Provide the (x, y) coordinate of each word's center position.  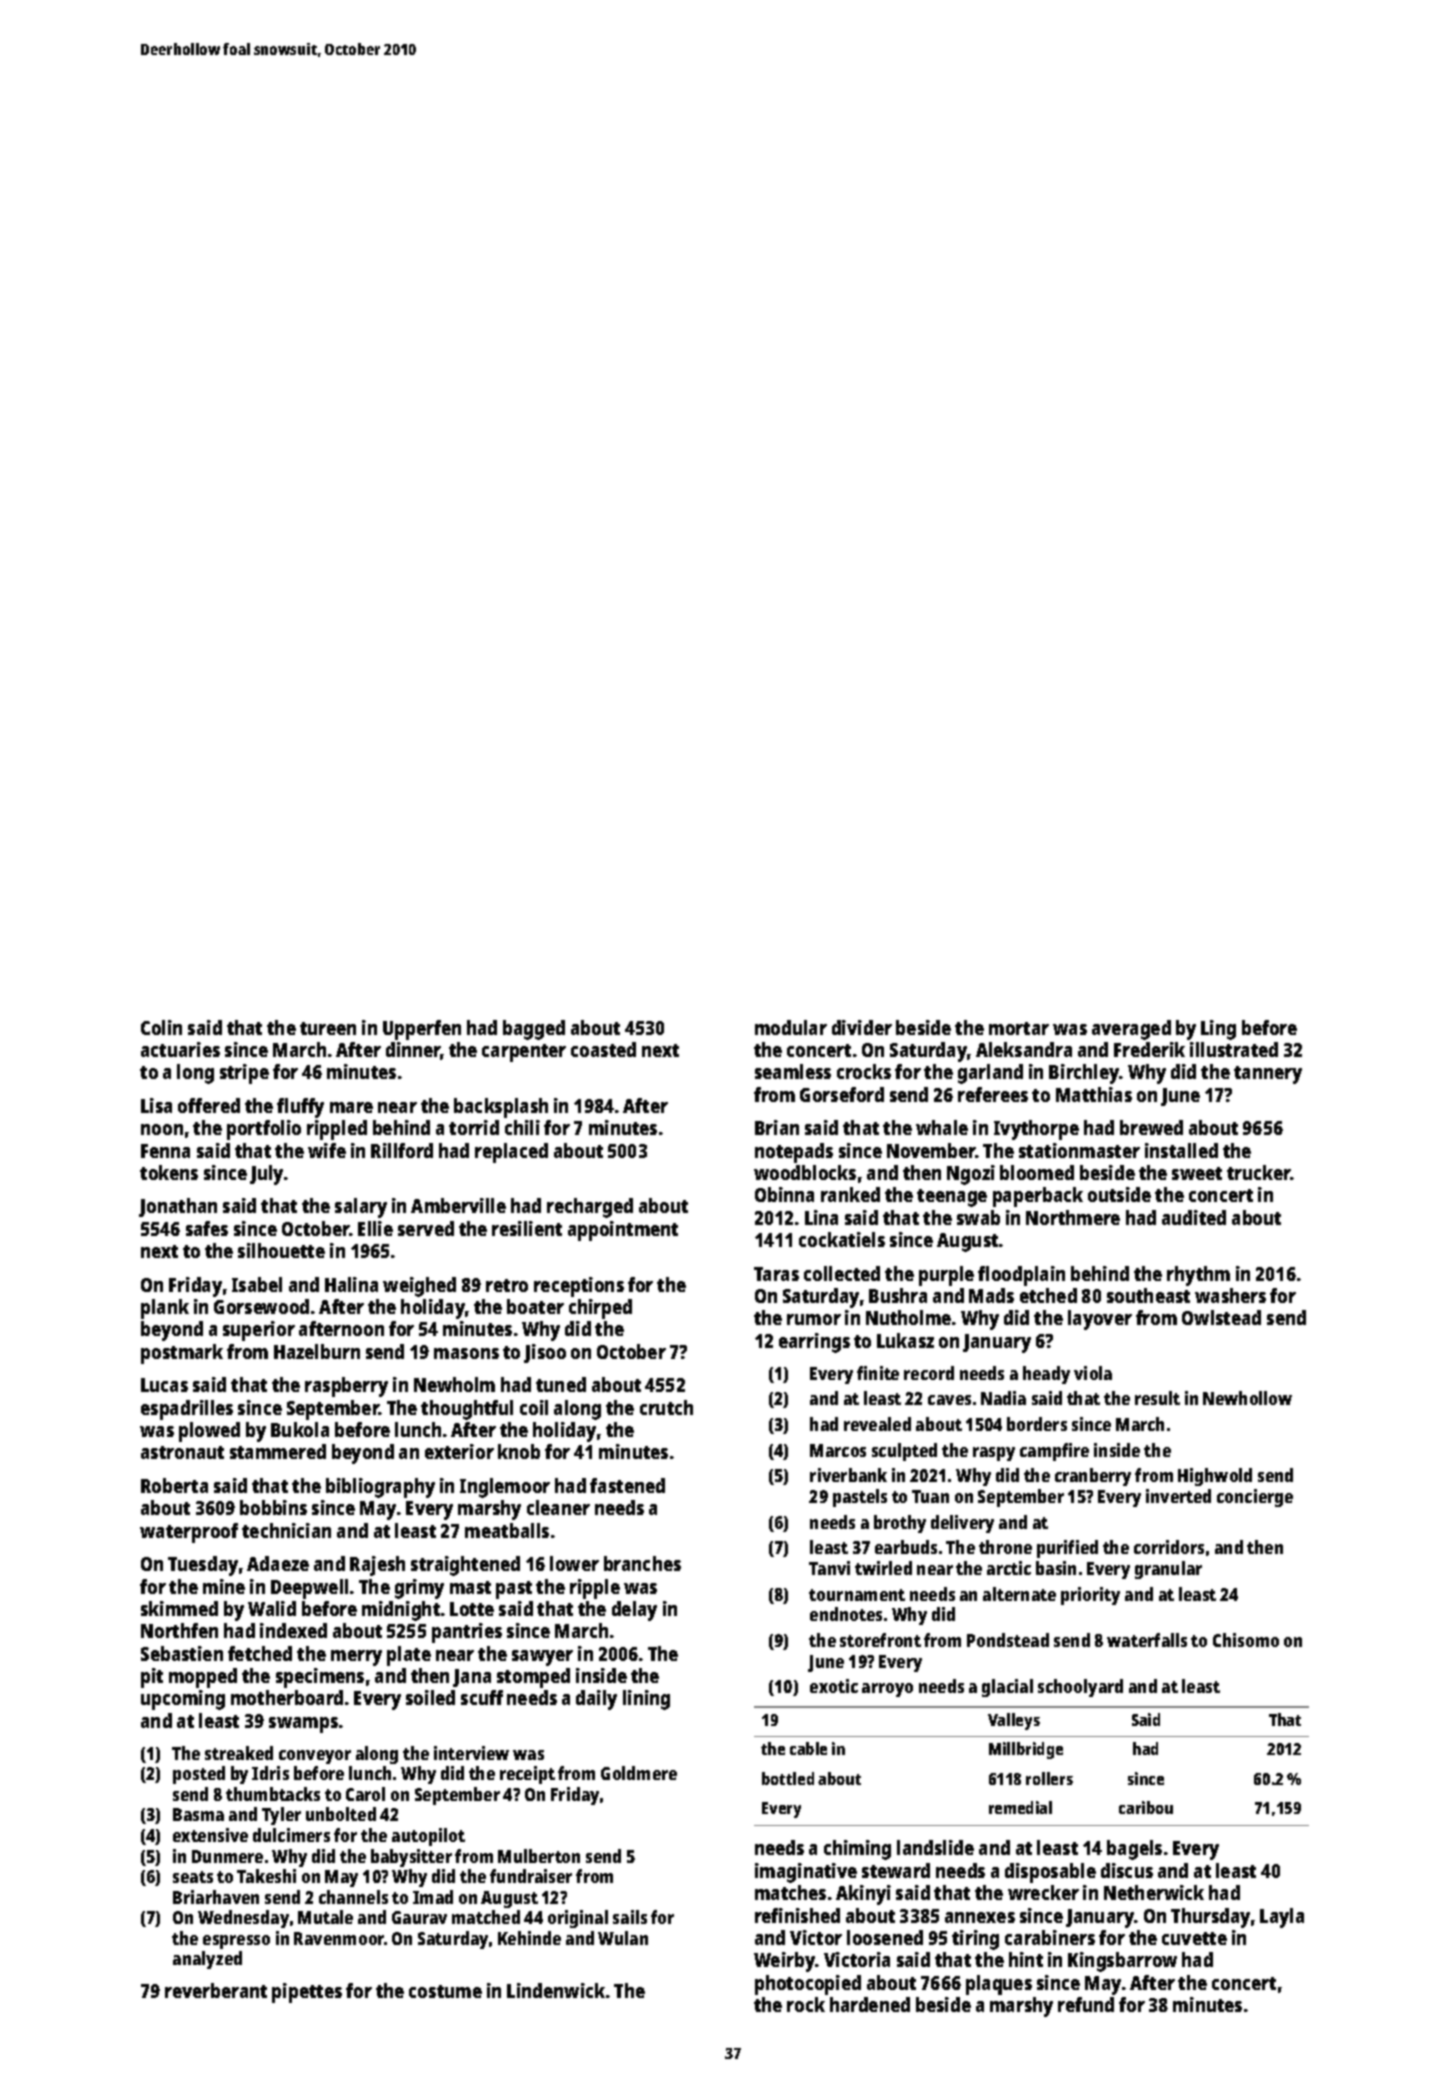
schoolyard (1080, 1688)
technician (286, 1530)
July (266, 1175)
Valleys (1014, 1721)
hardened (870, 2004)
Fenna (165, 1151)
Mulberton (539, 1856)
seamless (793, 1071)
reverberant (216, 1990)
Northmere (1073, 1217)
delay (634, 1611)
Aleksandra (1024, 1049)
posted (199, 1775)
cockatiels (842, 1239)
